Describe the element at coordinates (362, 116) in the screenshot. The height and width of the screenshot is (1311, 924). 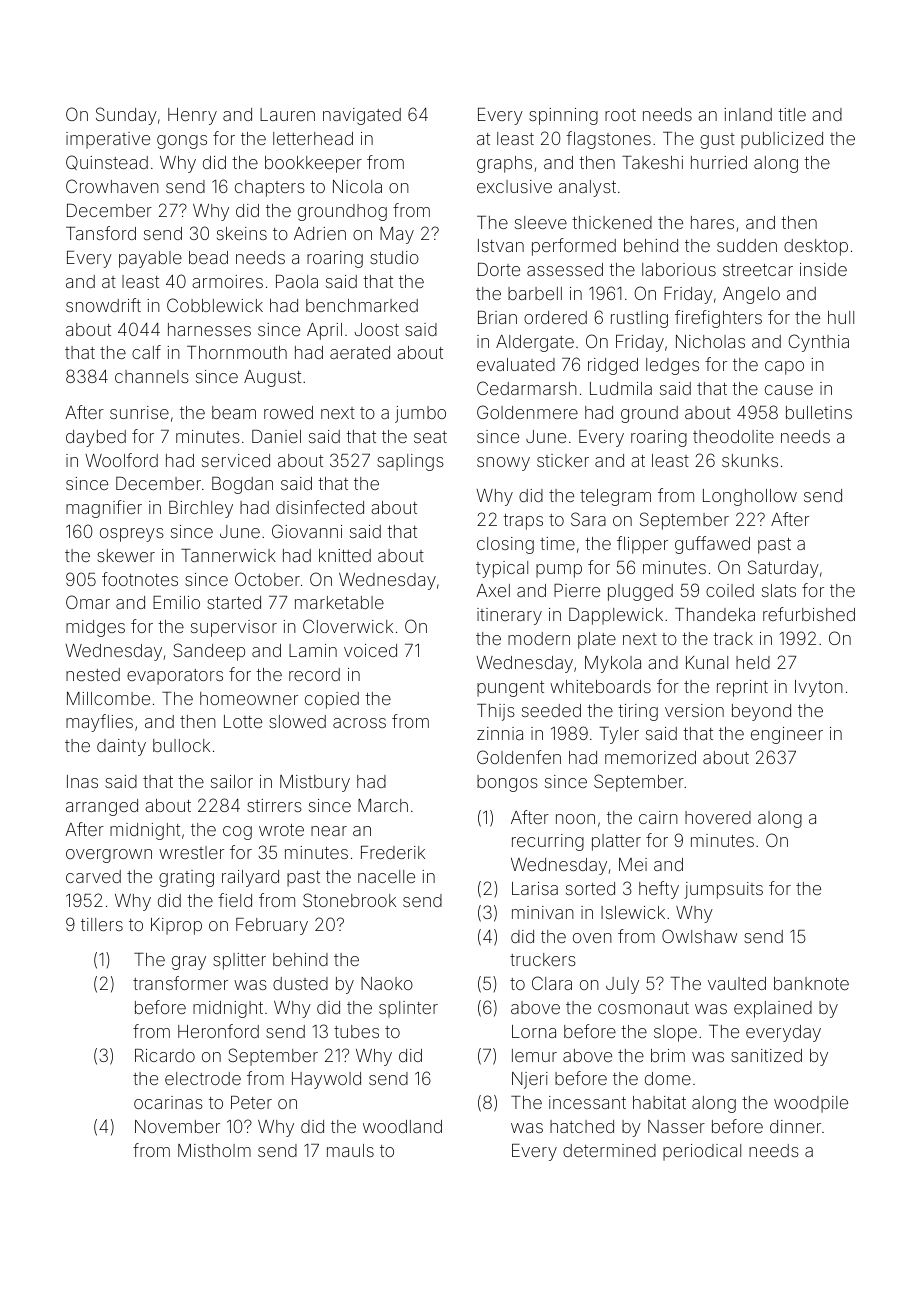
I see `navigated` at that location.
